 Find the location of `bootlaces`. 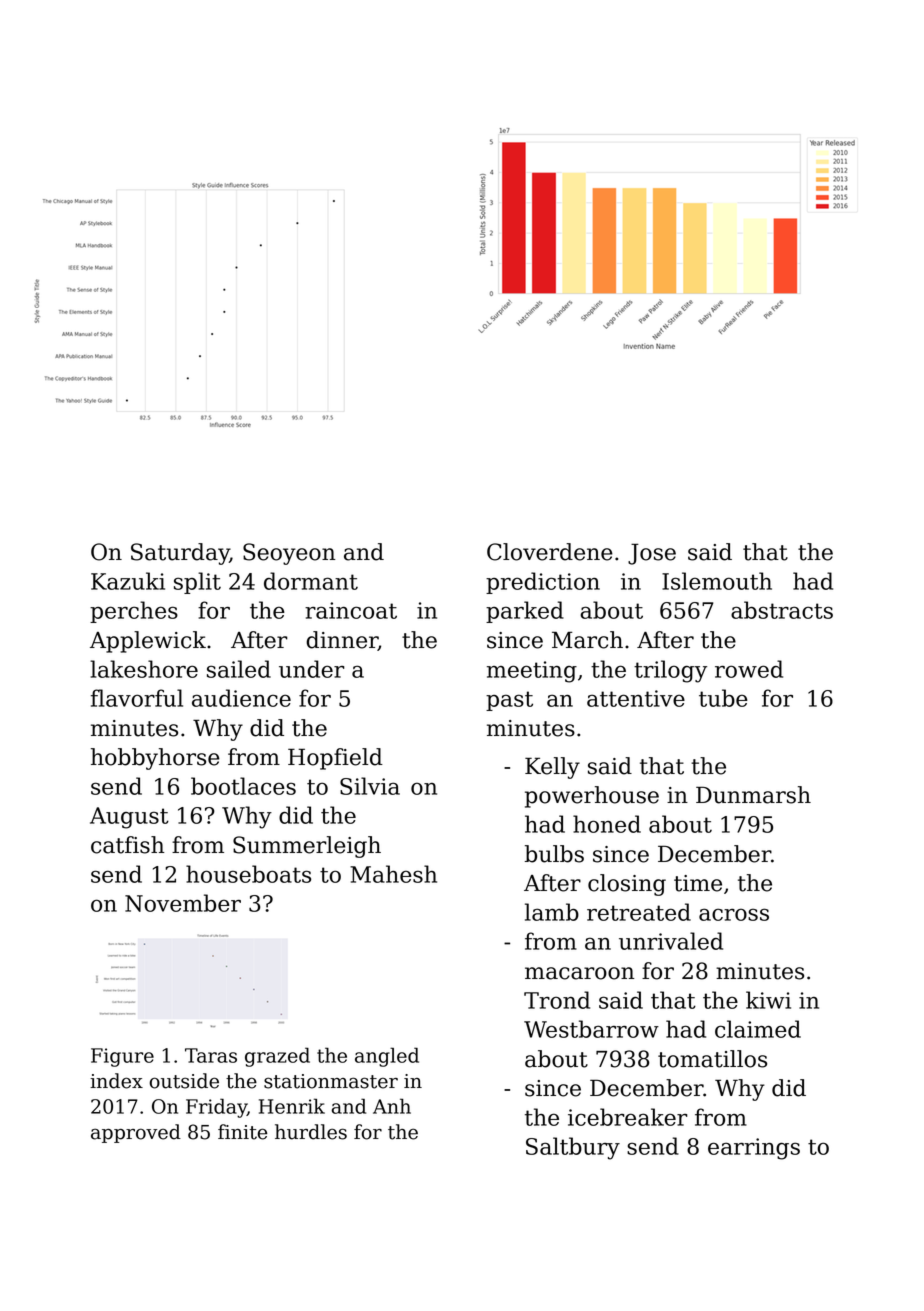

bootlaces is located at coordinates (243, 786).
